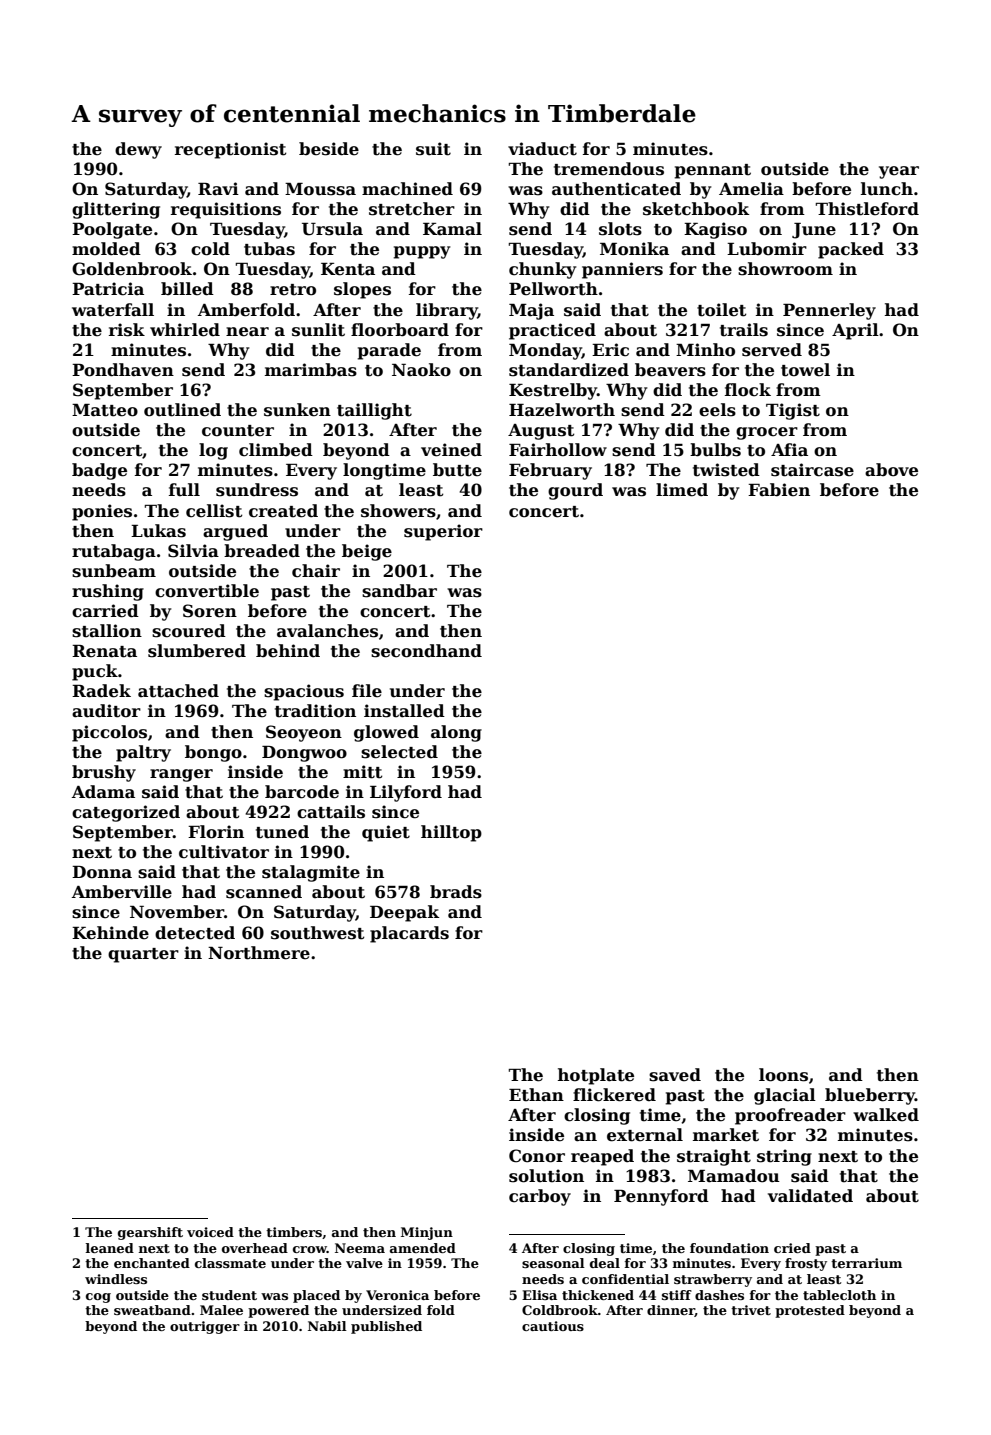  I want to click on viaduct, so click(542, 149).
